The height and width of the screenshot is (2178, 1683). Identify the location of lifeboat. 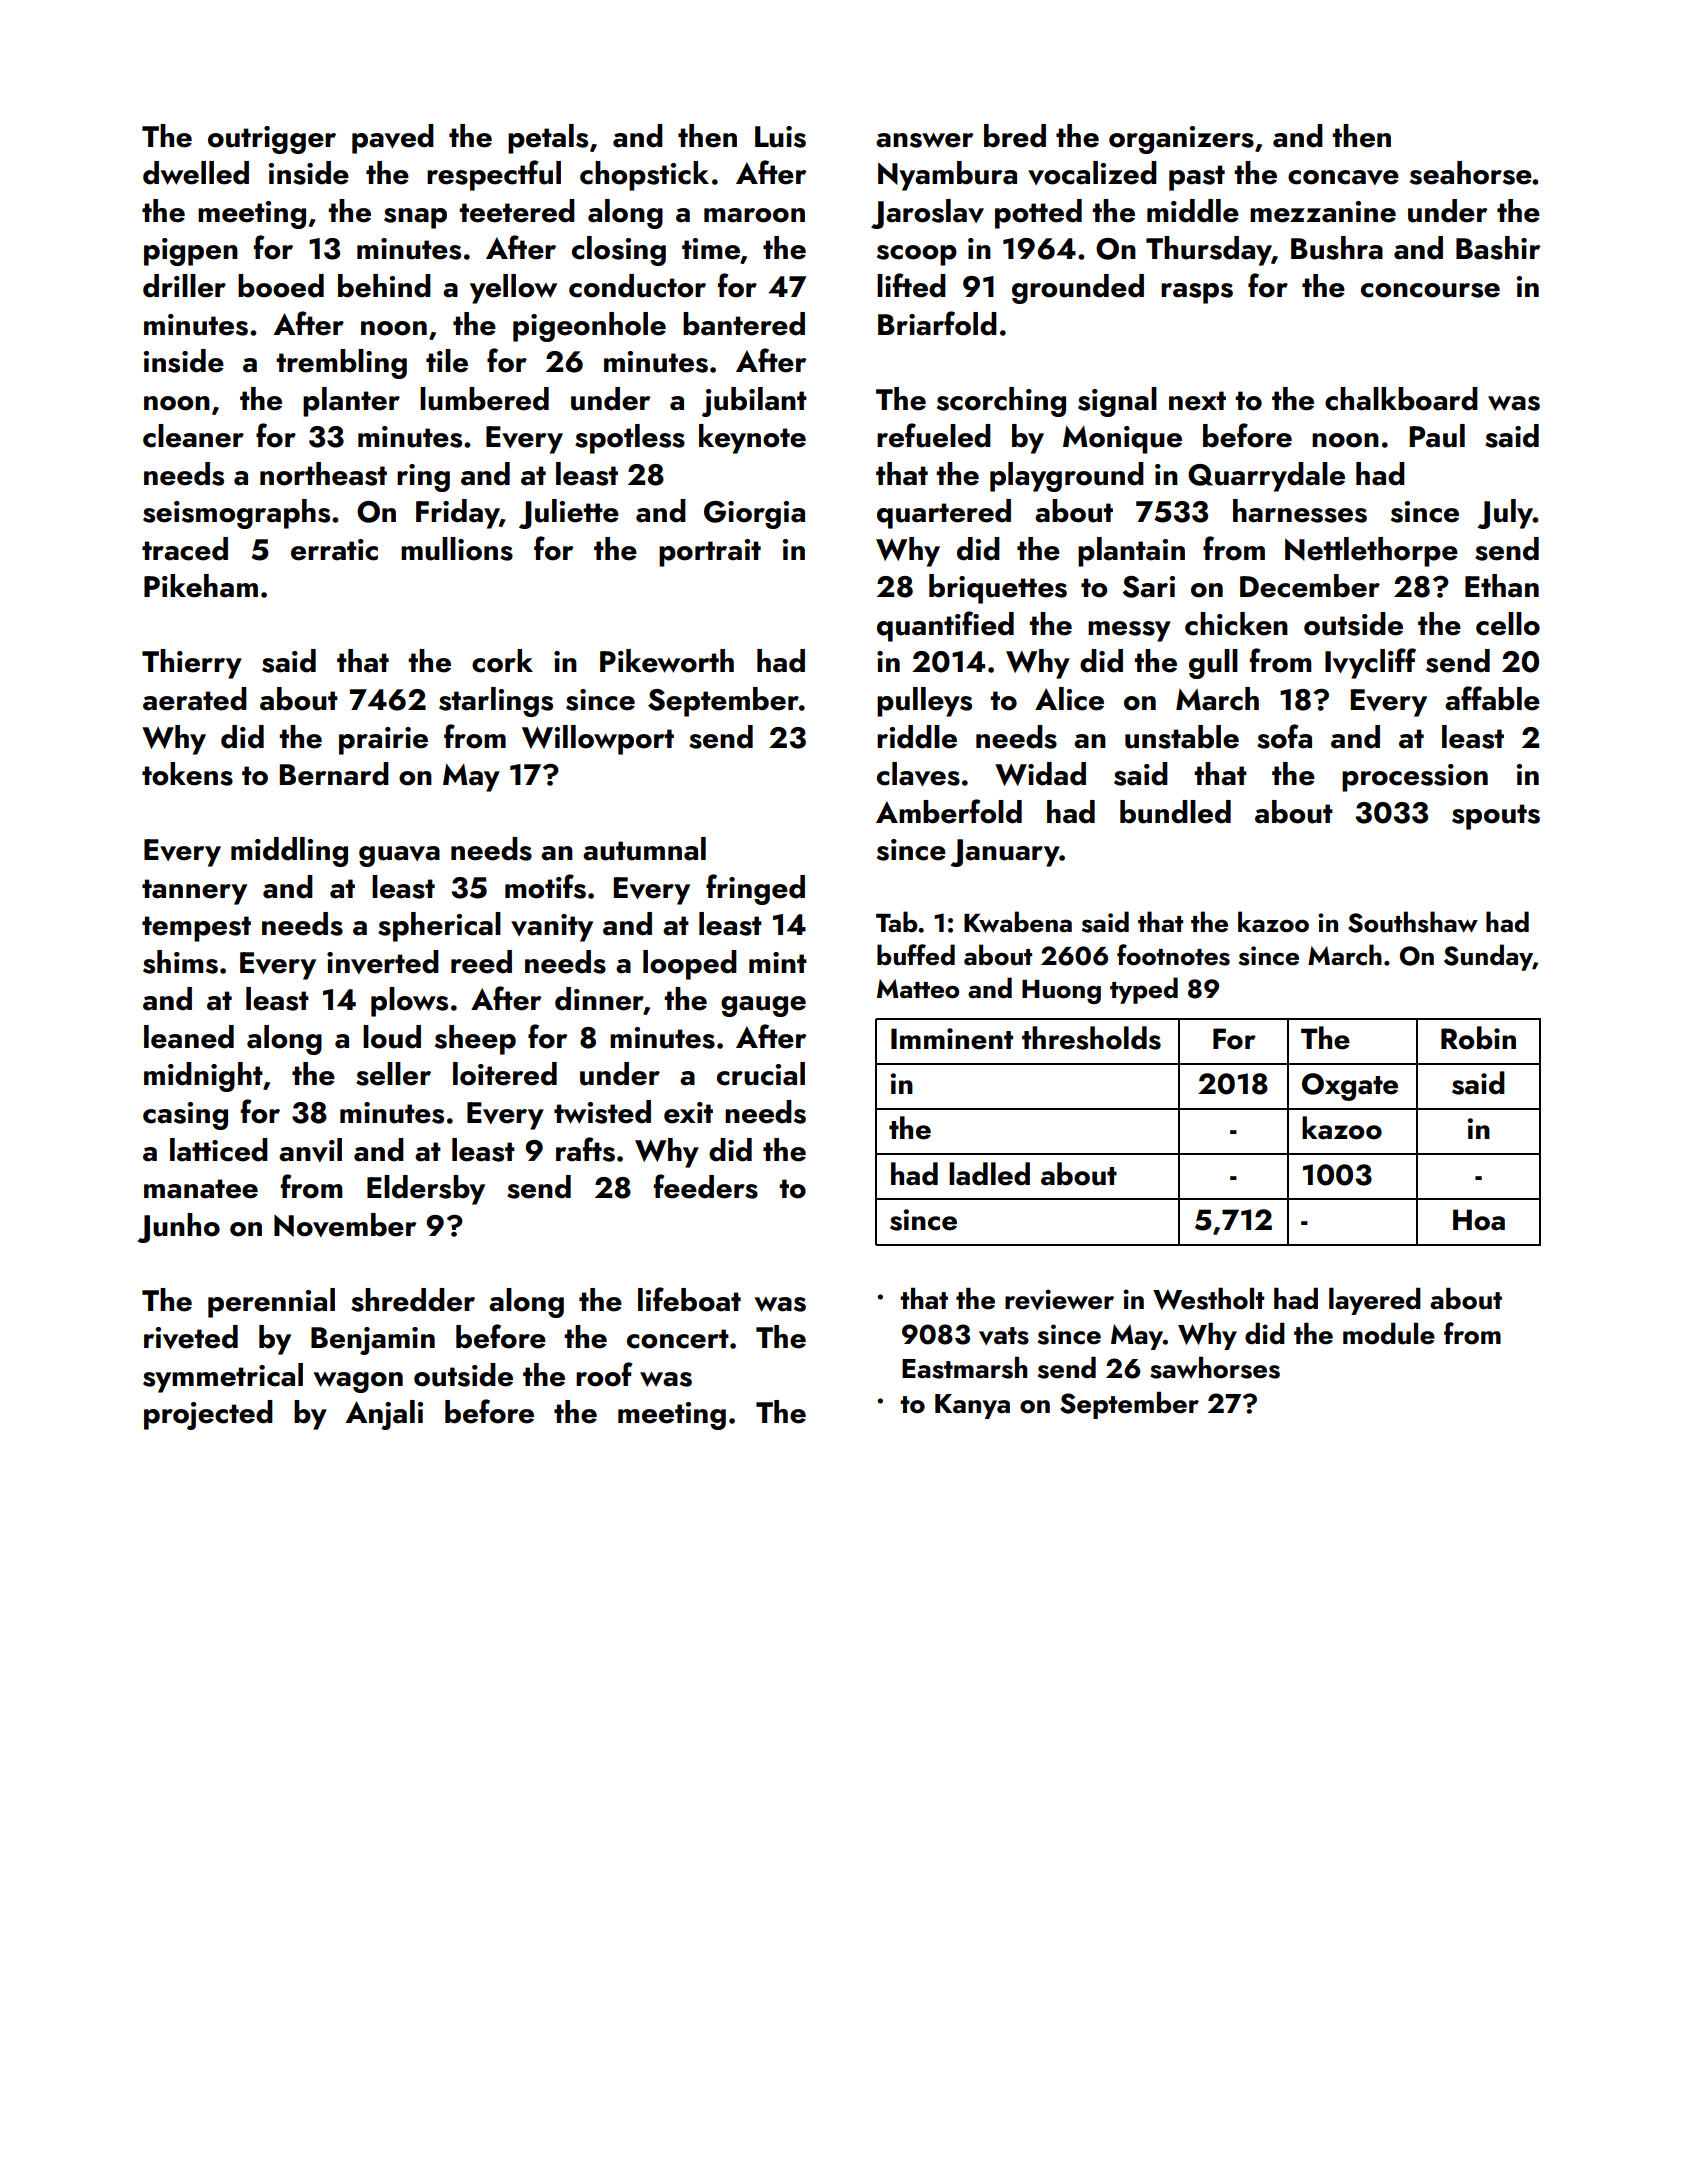
(689, 1299).
